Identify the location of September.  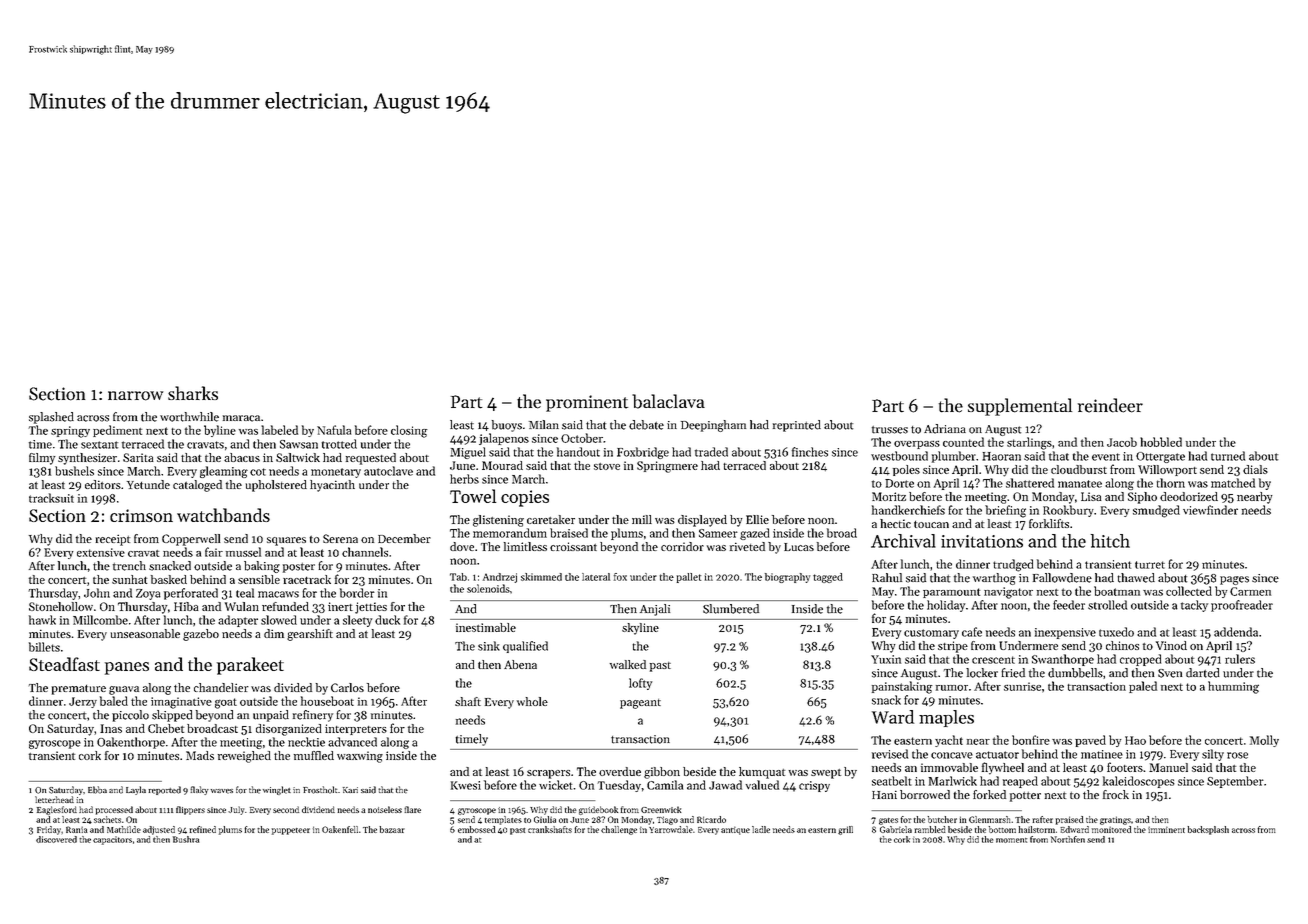
(1235, 782).
